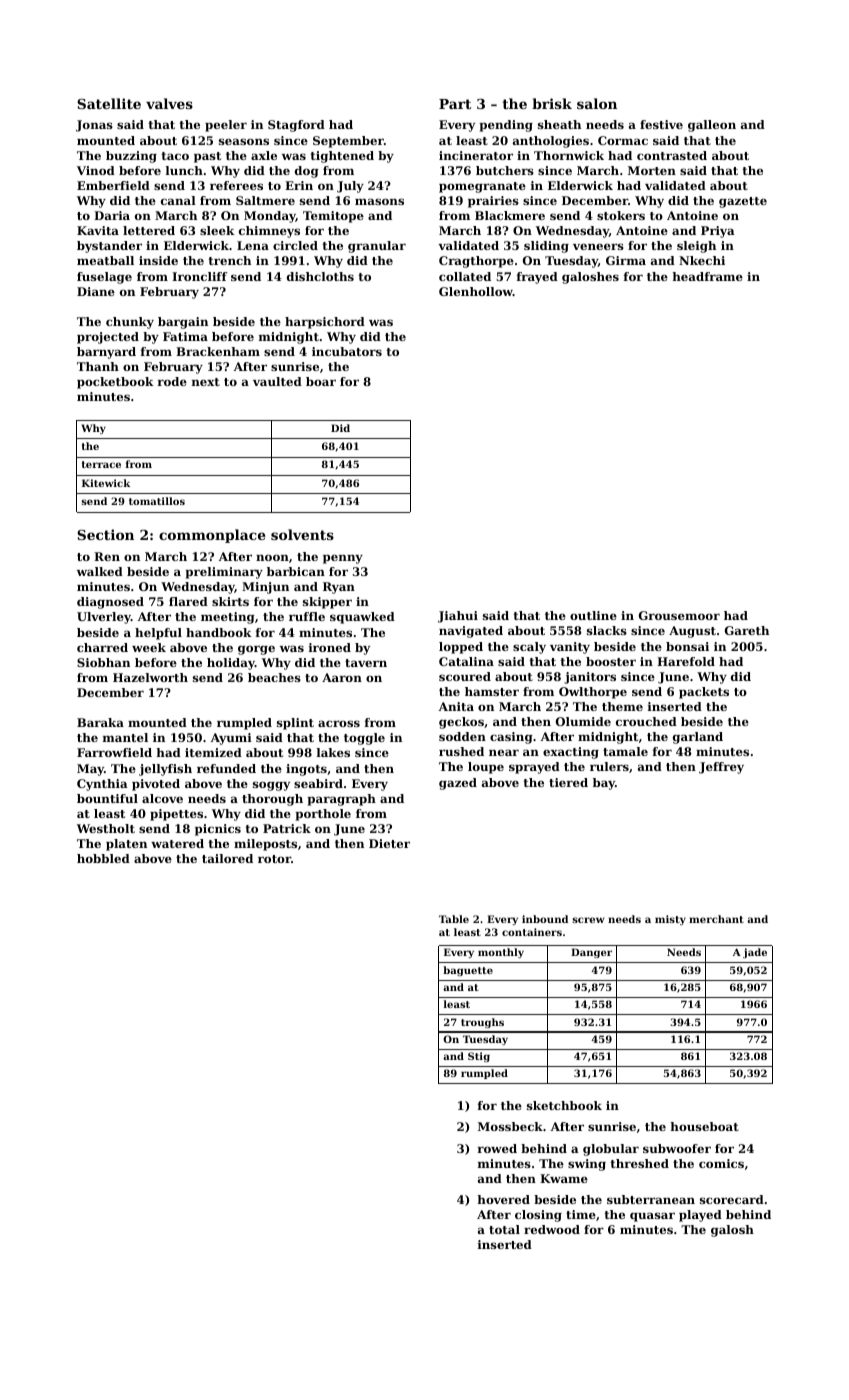 The height and width of the page is (1400, 849). What do you see at coordinates (552, 103) in the page?
I see `brisk` at bounding box center [552, 103].
